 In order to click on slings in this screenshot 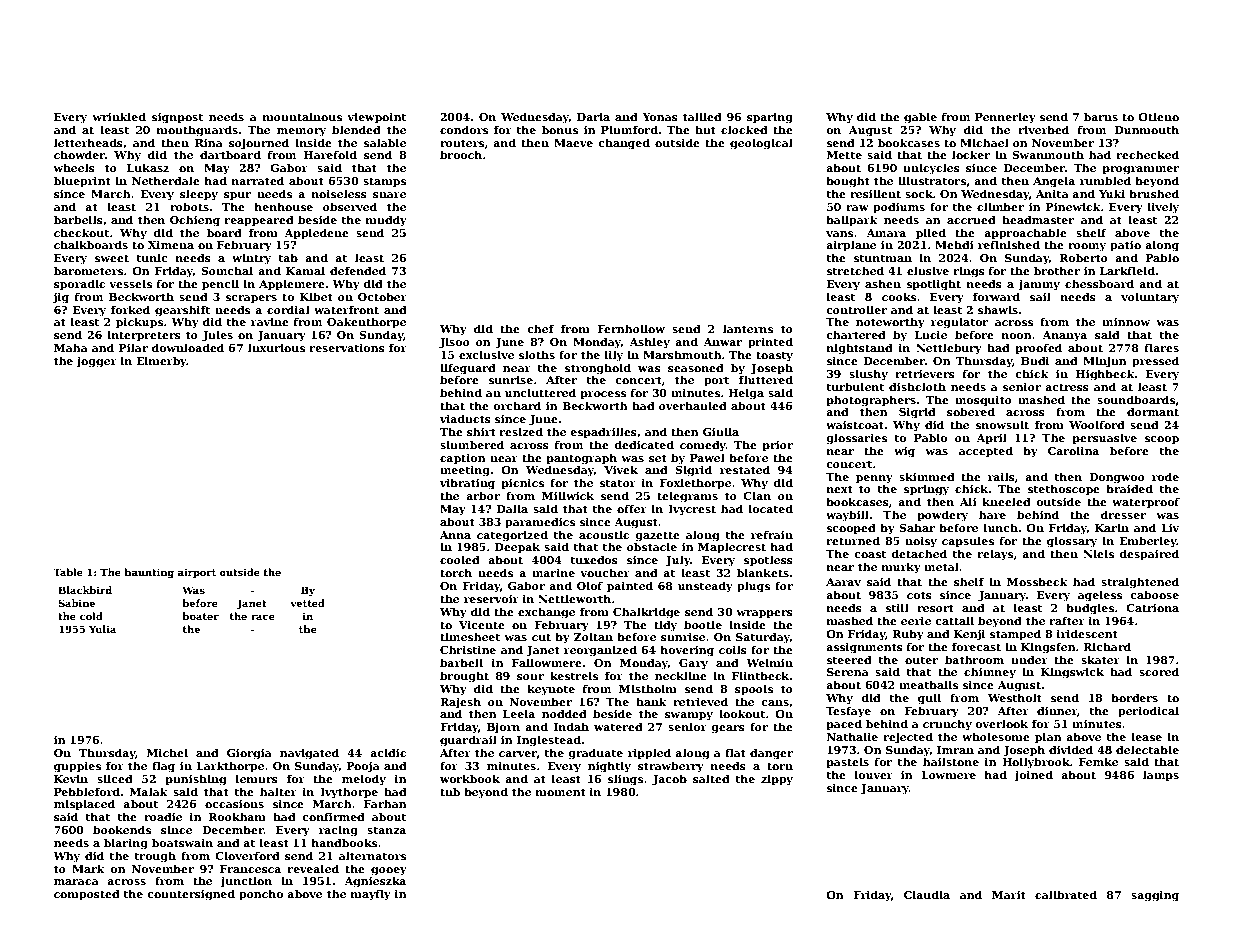, I will do `click(625, 780)`.
